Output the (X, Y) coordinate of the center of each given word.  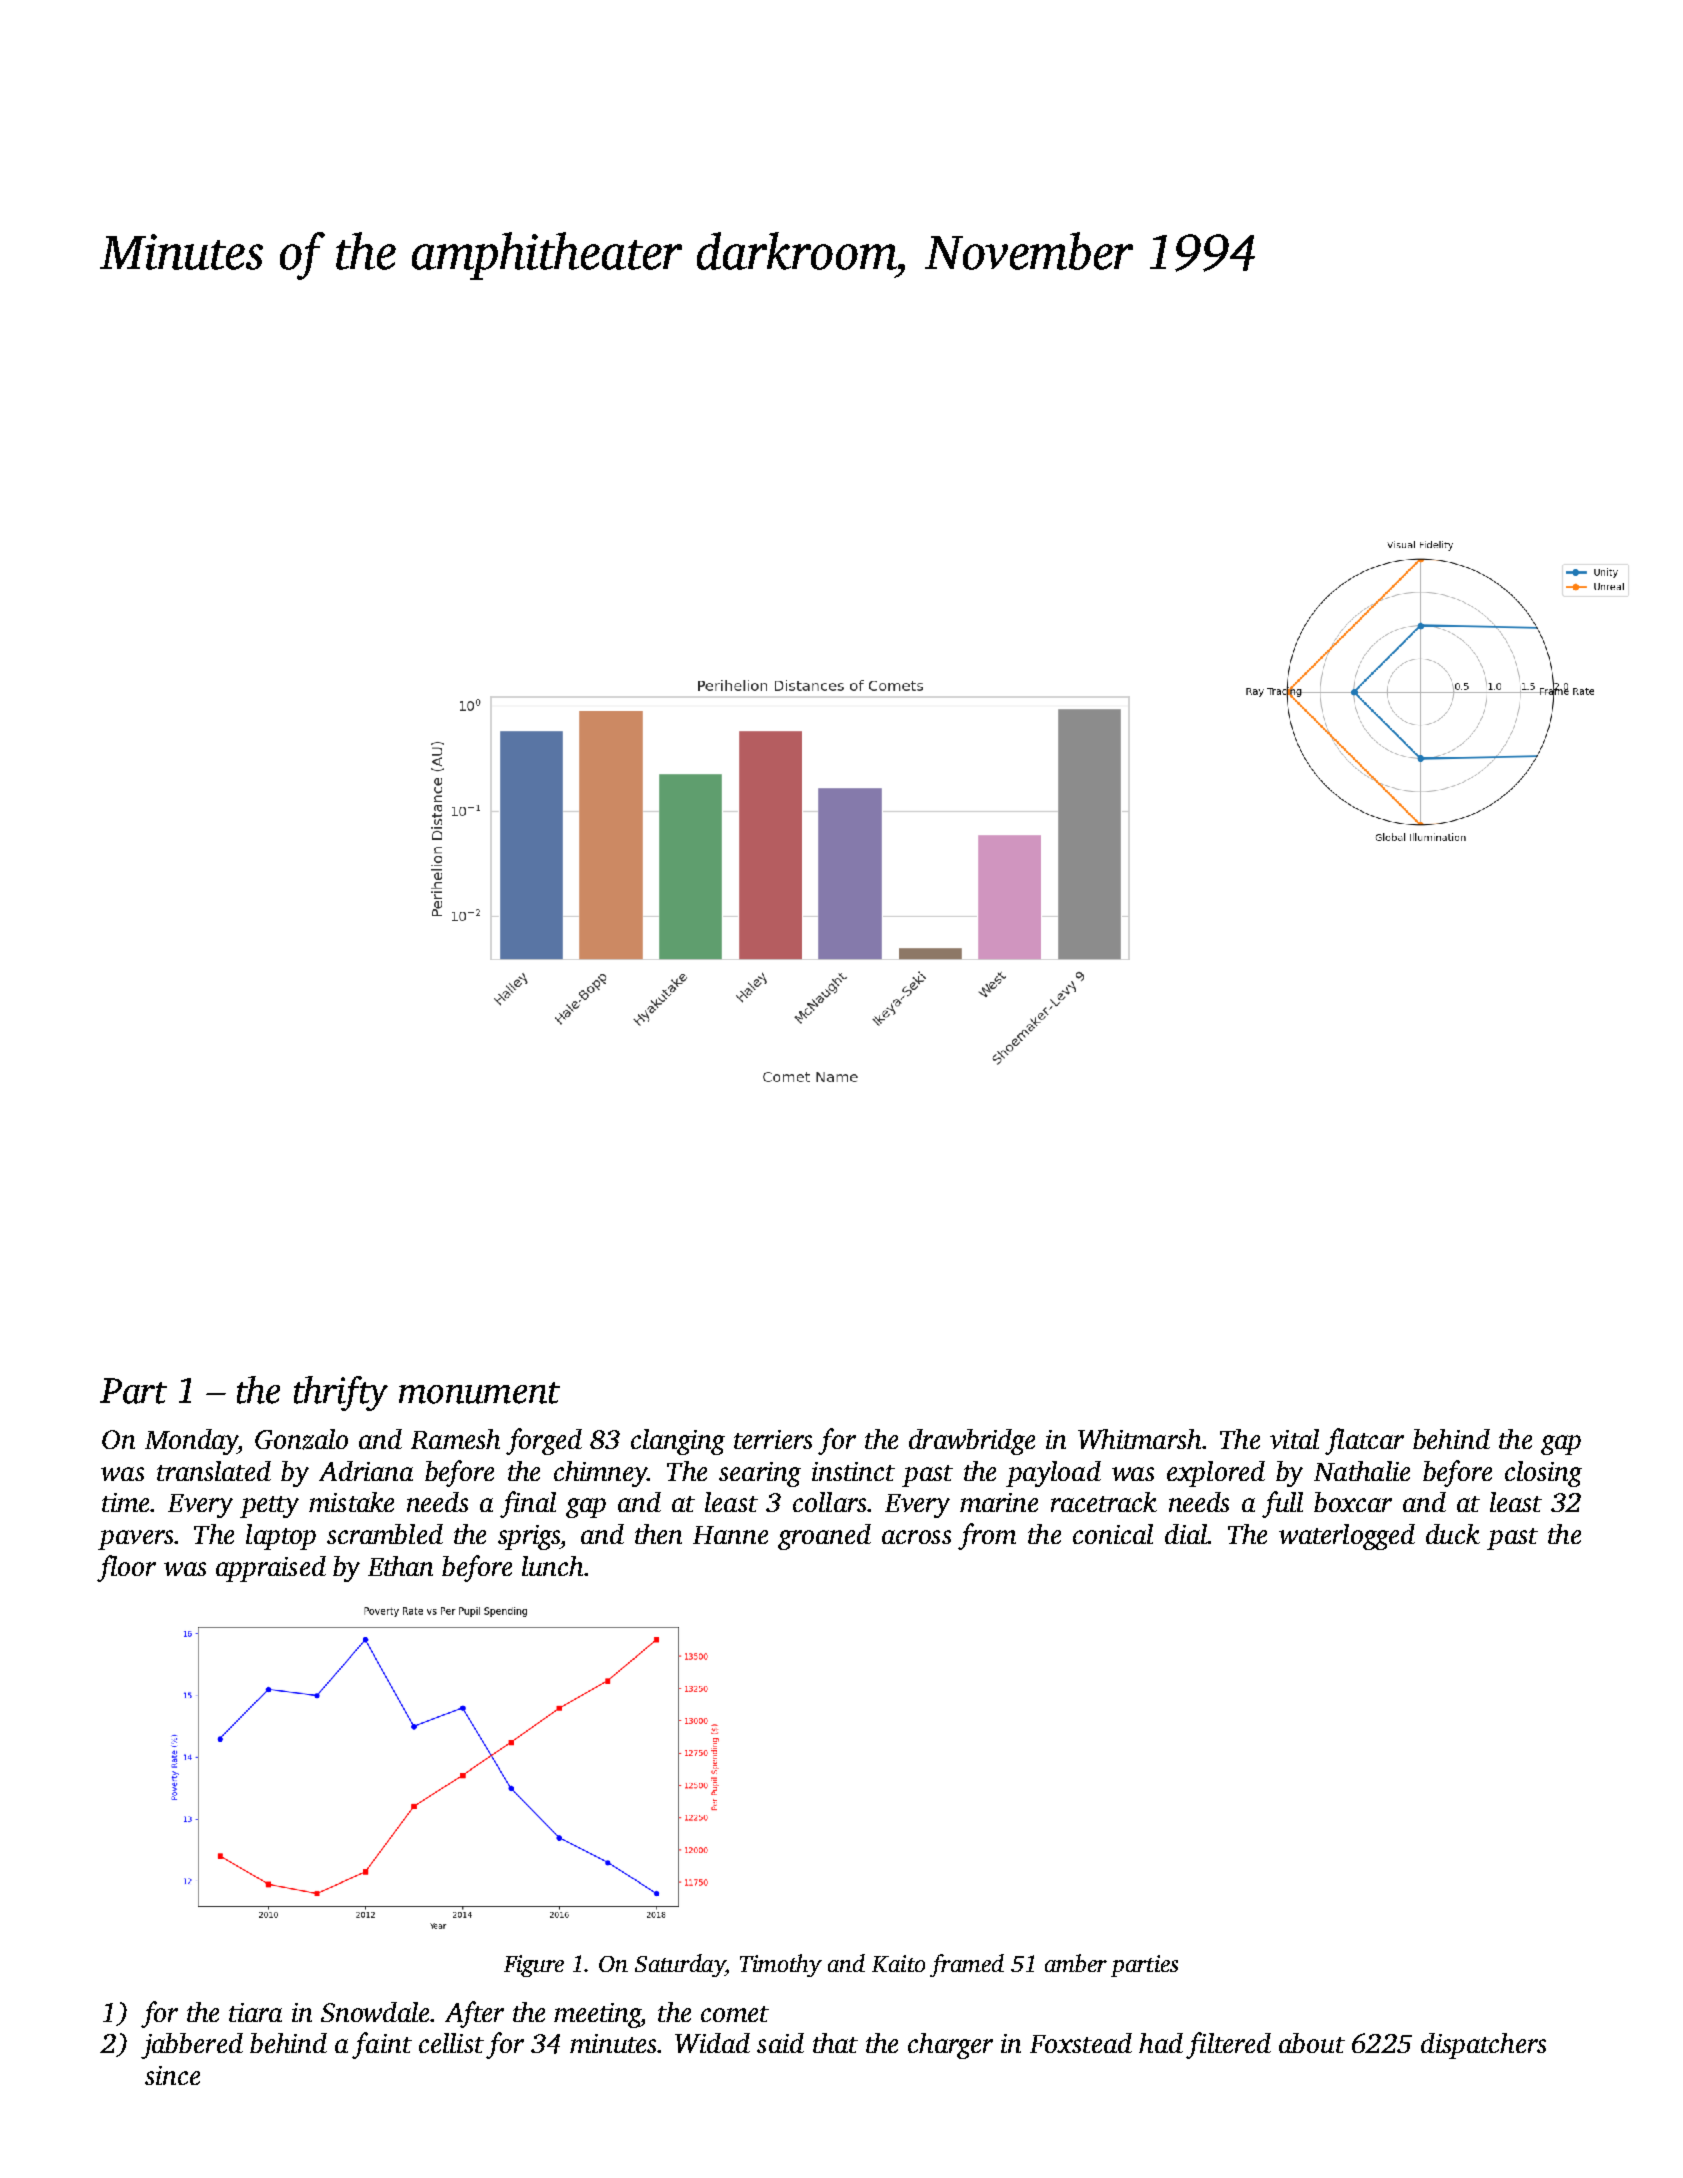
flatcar (1364, 1441)
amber (1076, 1963)
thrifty (341, 1393)
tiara (255, 2012)
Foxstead (1081, 2043)
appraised (271, 1569)
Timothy (781, 1965)
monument (479, 1393)
